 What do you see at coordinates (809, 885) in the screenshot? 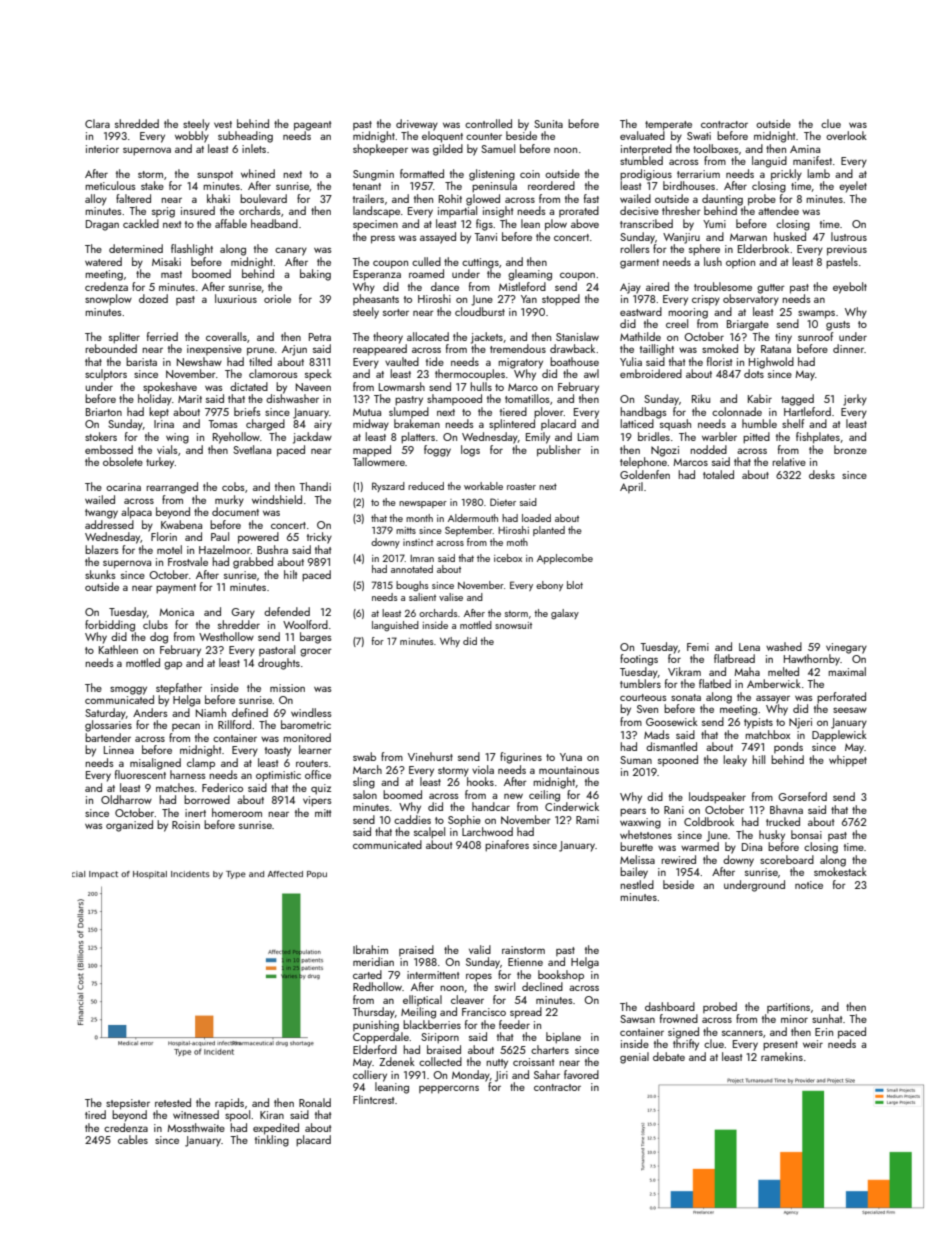
I see `notice` at bounding box center [809, 885].
